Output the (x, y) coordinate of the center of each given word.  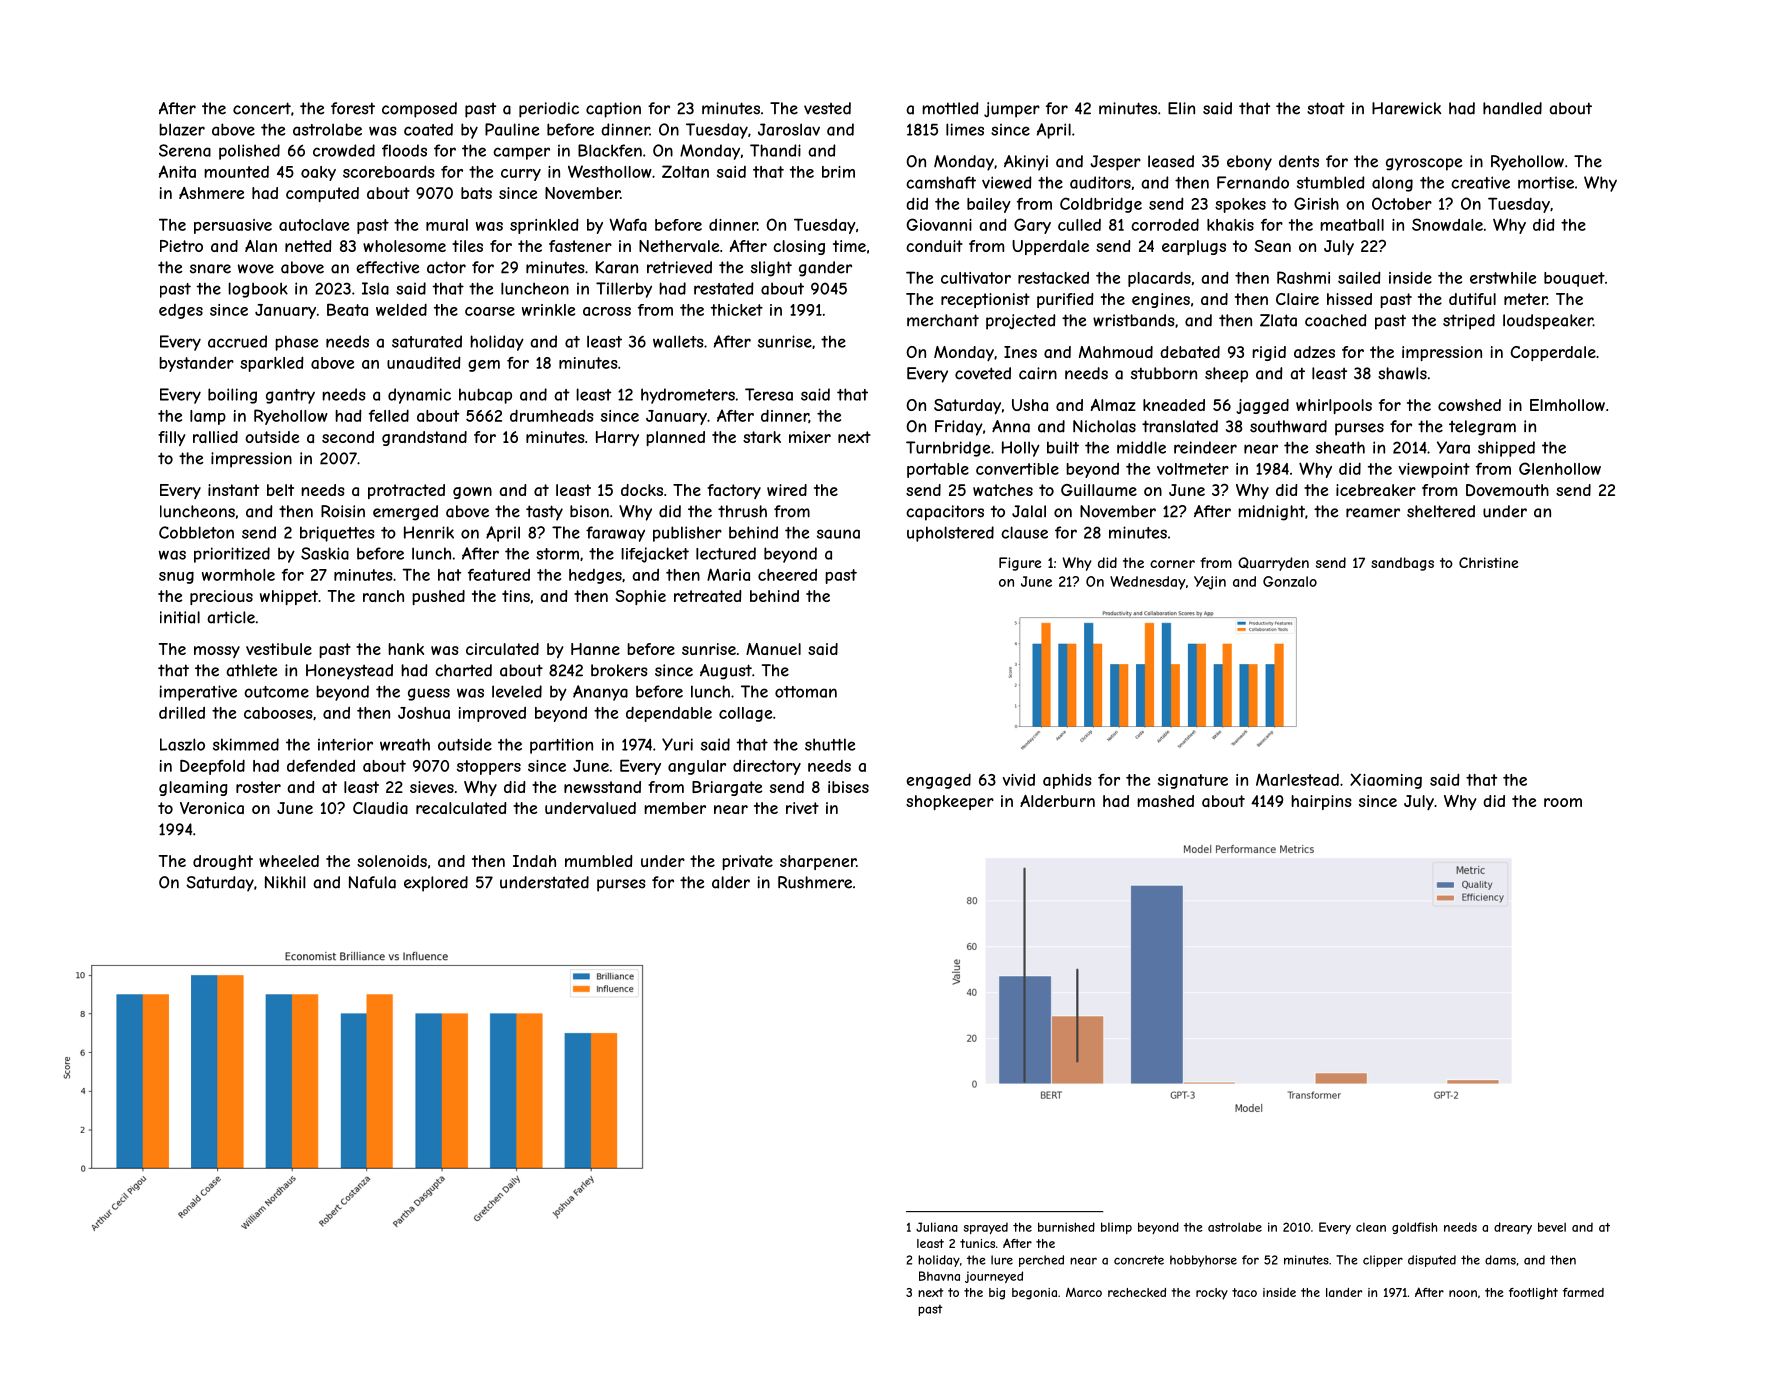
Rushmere (815, 882)
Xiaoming (1386, 781)
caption (613, 110)
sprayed (986, 1228)
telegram (1482, 428)
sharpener (818, 862)
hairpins (1321, 802)
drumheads (552, 415)
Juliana (937, 1227)
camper (521, 153)
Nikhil (285, 882)
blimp (1116, 1228)
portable (938, 470)
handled (1512, 108)
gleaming (193, 788)
